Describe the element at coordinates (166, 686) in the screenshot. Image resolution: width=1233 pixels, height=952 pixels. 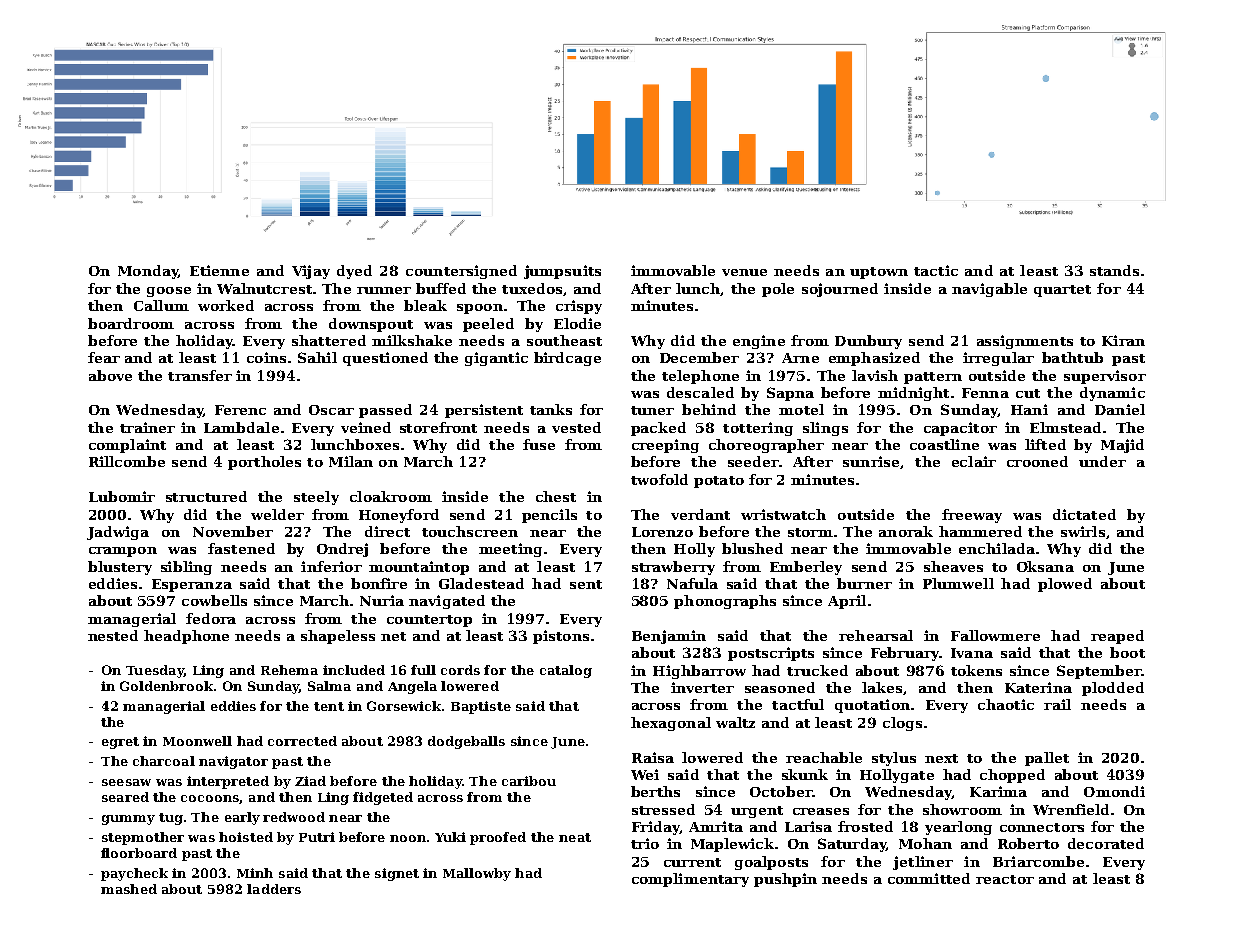
I see `Goldenbrook` at that location.
